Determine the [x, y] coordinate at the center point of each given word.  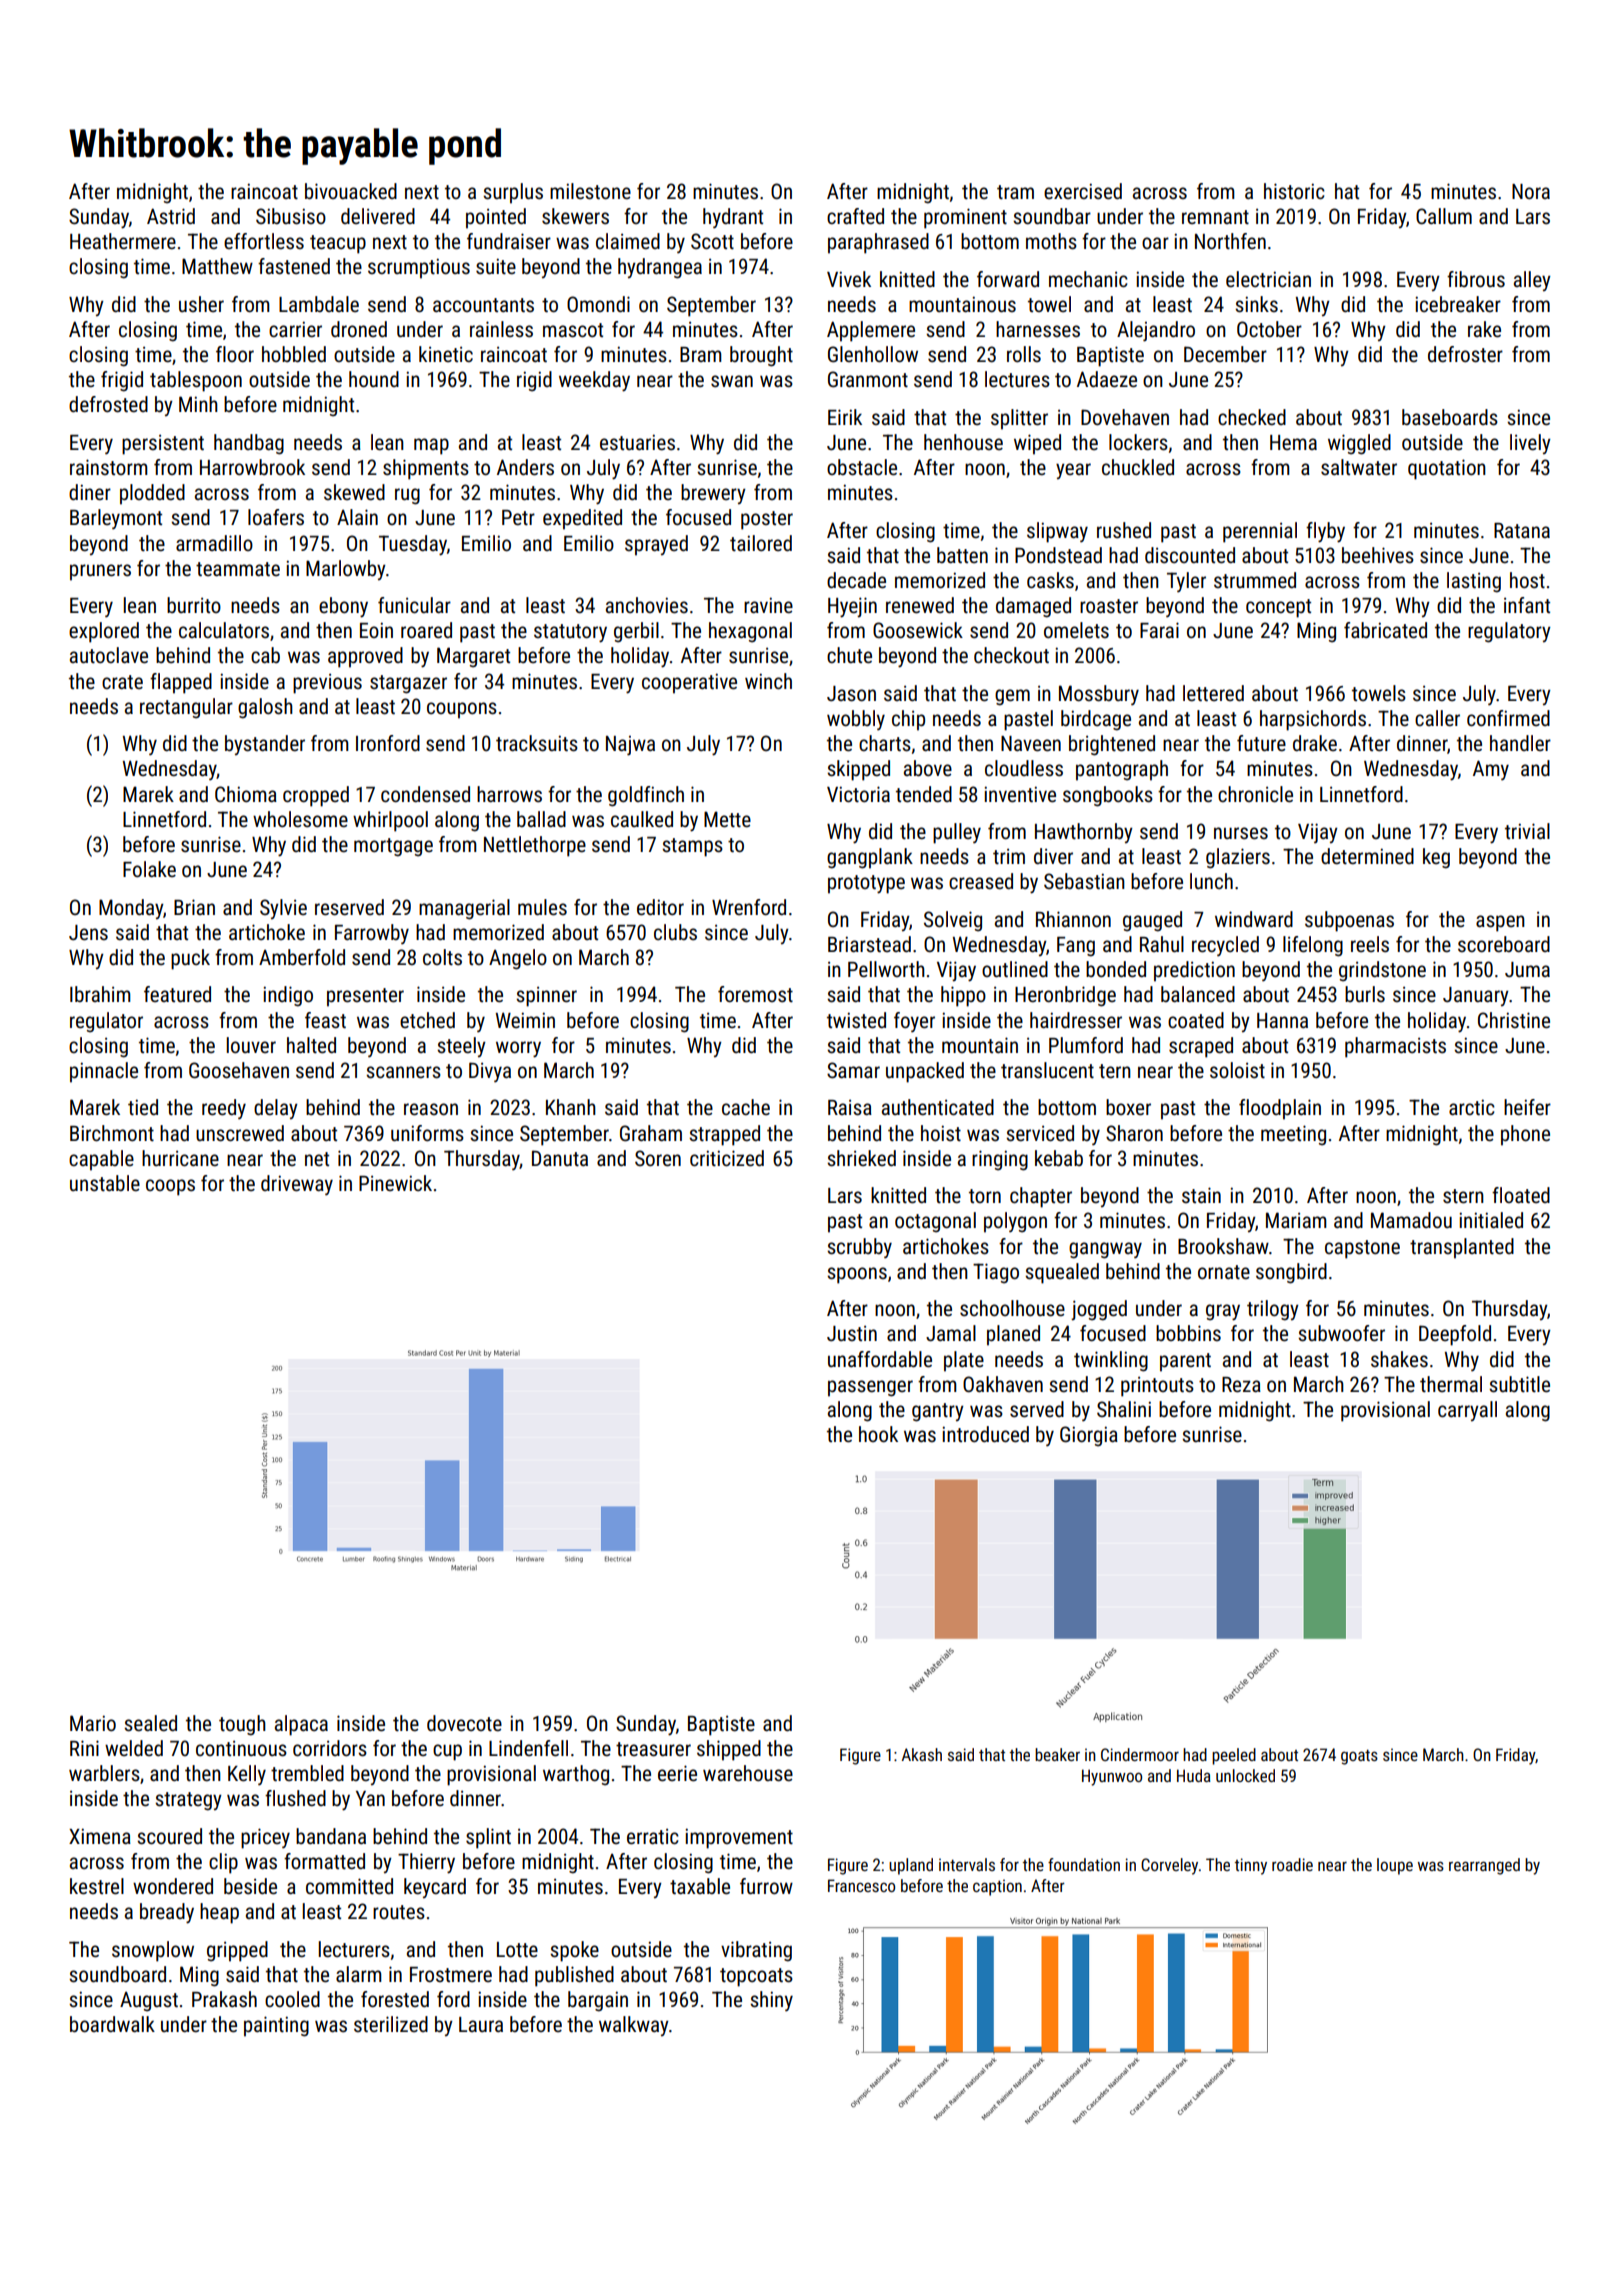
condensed [425, 794]
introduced [985, 1434]
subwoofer [1341, 1333]
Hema [1293, 442]
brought [761, 356]
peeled [1234, 1756]
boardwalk [112, 2024]
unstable [105, 1183]
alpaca [301, 1725]
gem [1012, 697]
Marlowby [346, 570]
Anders [525, 467]
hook [878, 1434]
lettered [1213, 693]
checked [1252, 417]
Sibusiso [291, 216]
